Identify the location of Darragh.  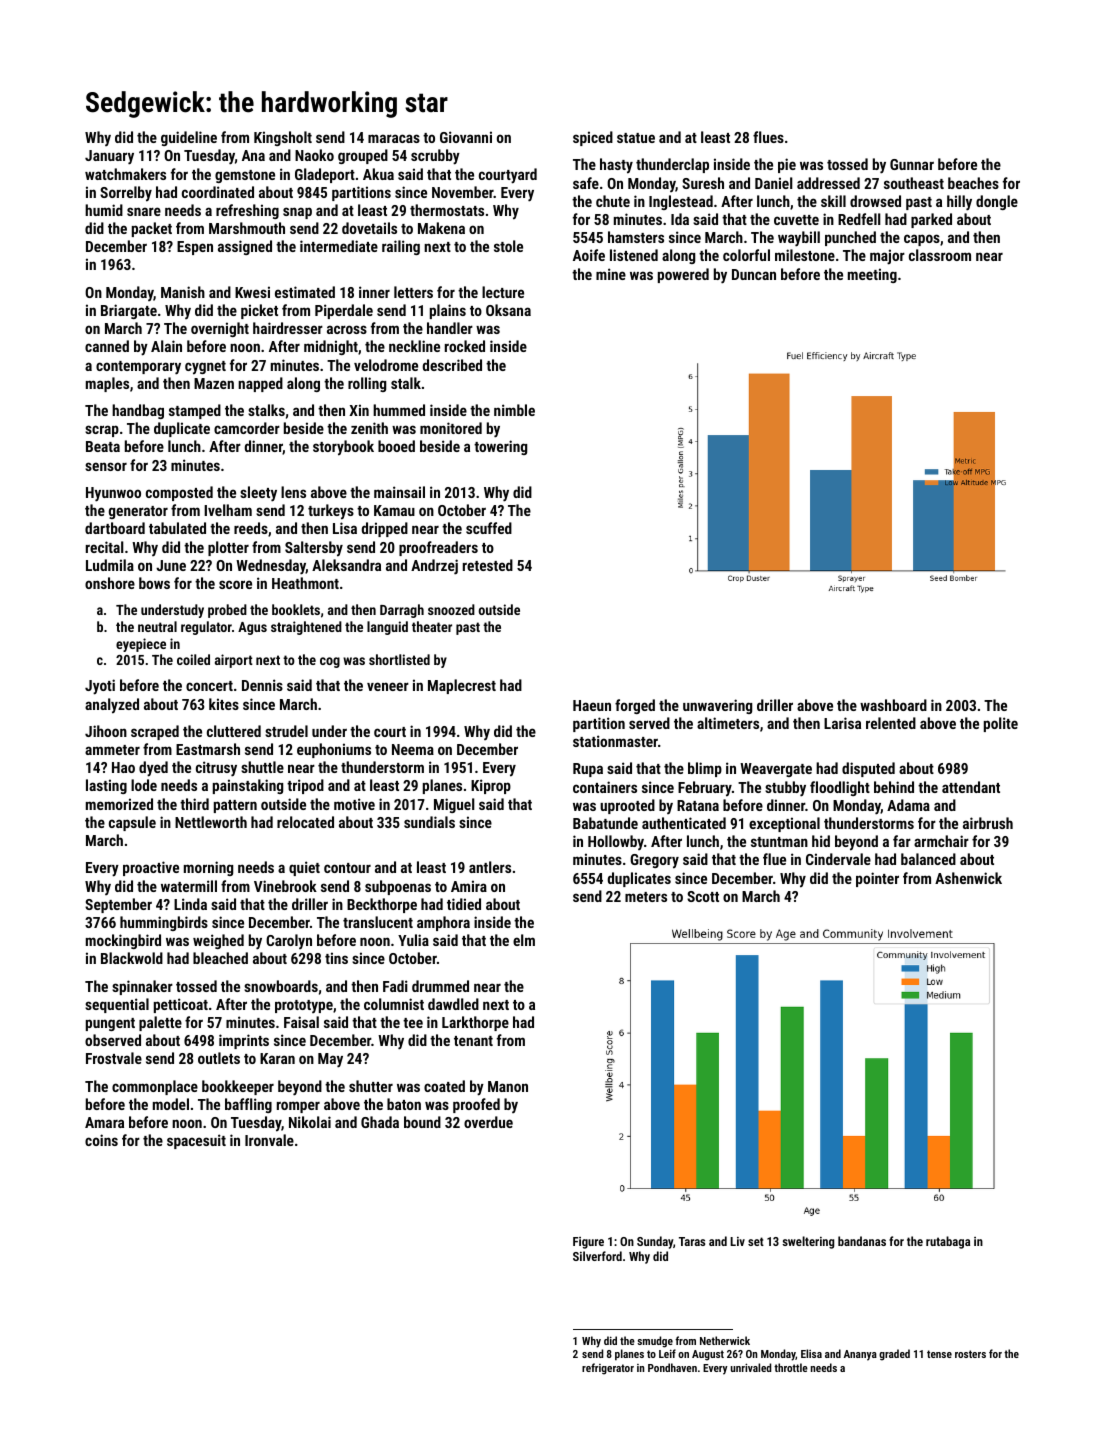
(402, 611).
